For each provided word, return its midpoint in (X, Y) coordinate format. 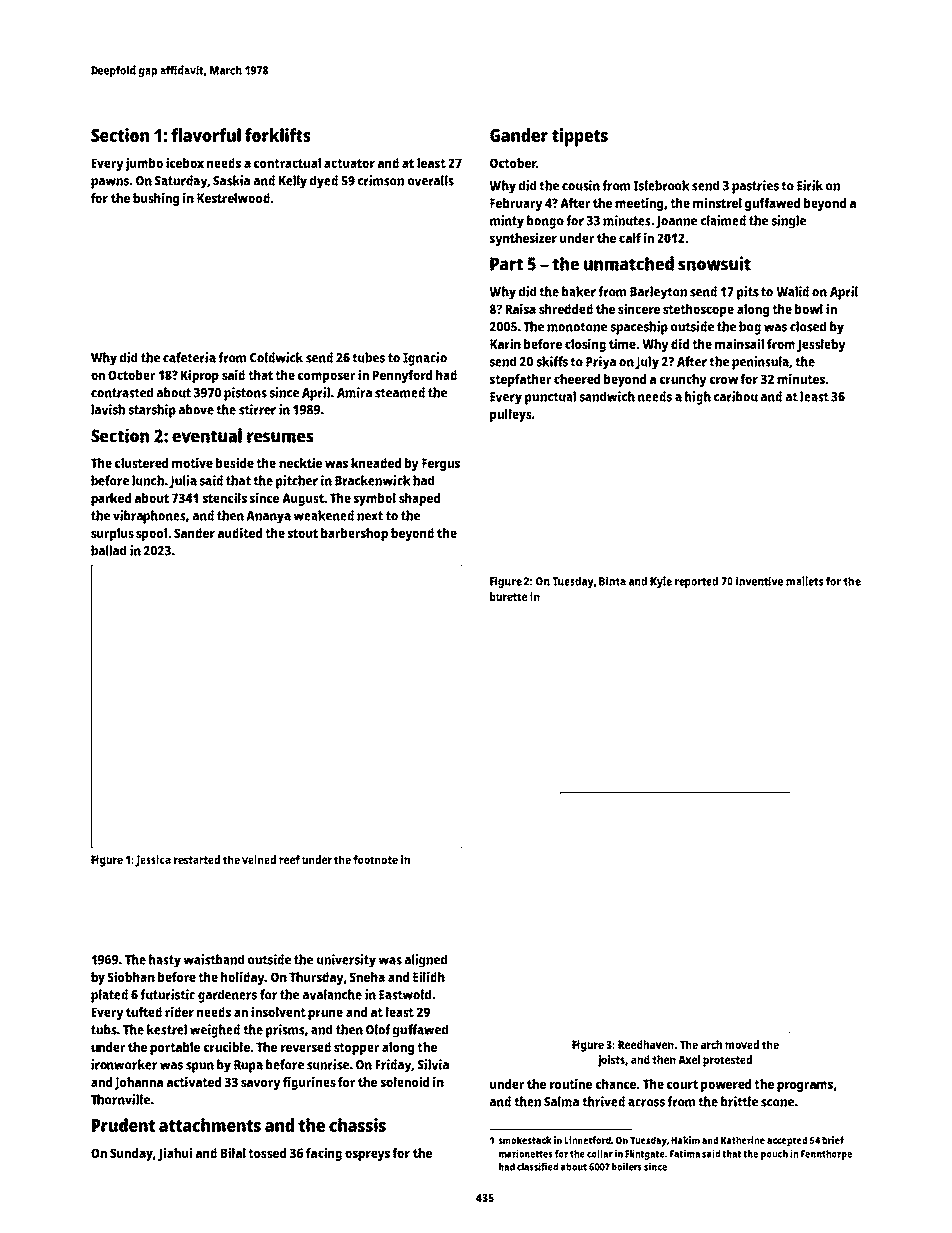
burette (508, 596)
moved (742, 1044)
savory (261, 1084)
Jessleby (821, 345)
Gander (519, 135)
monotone (577, 327)
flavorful (206, 135)
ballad (108, 550)
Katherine (743, 1140)
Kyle (661, 582)
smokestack (525, 1140)
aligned (426, 961)
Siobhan (131, 976)
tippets (580, 137)
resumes (280, 437)
